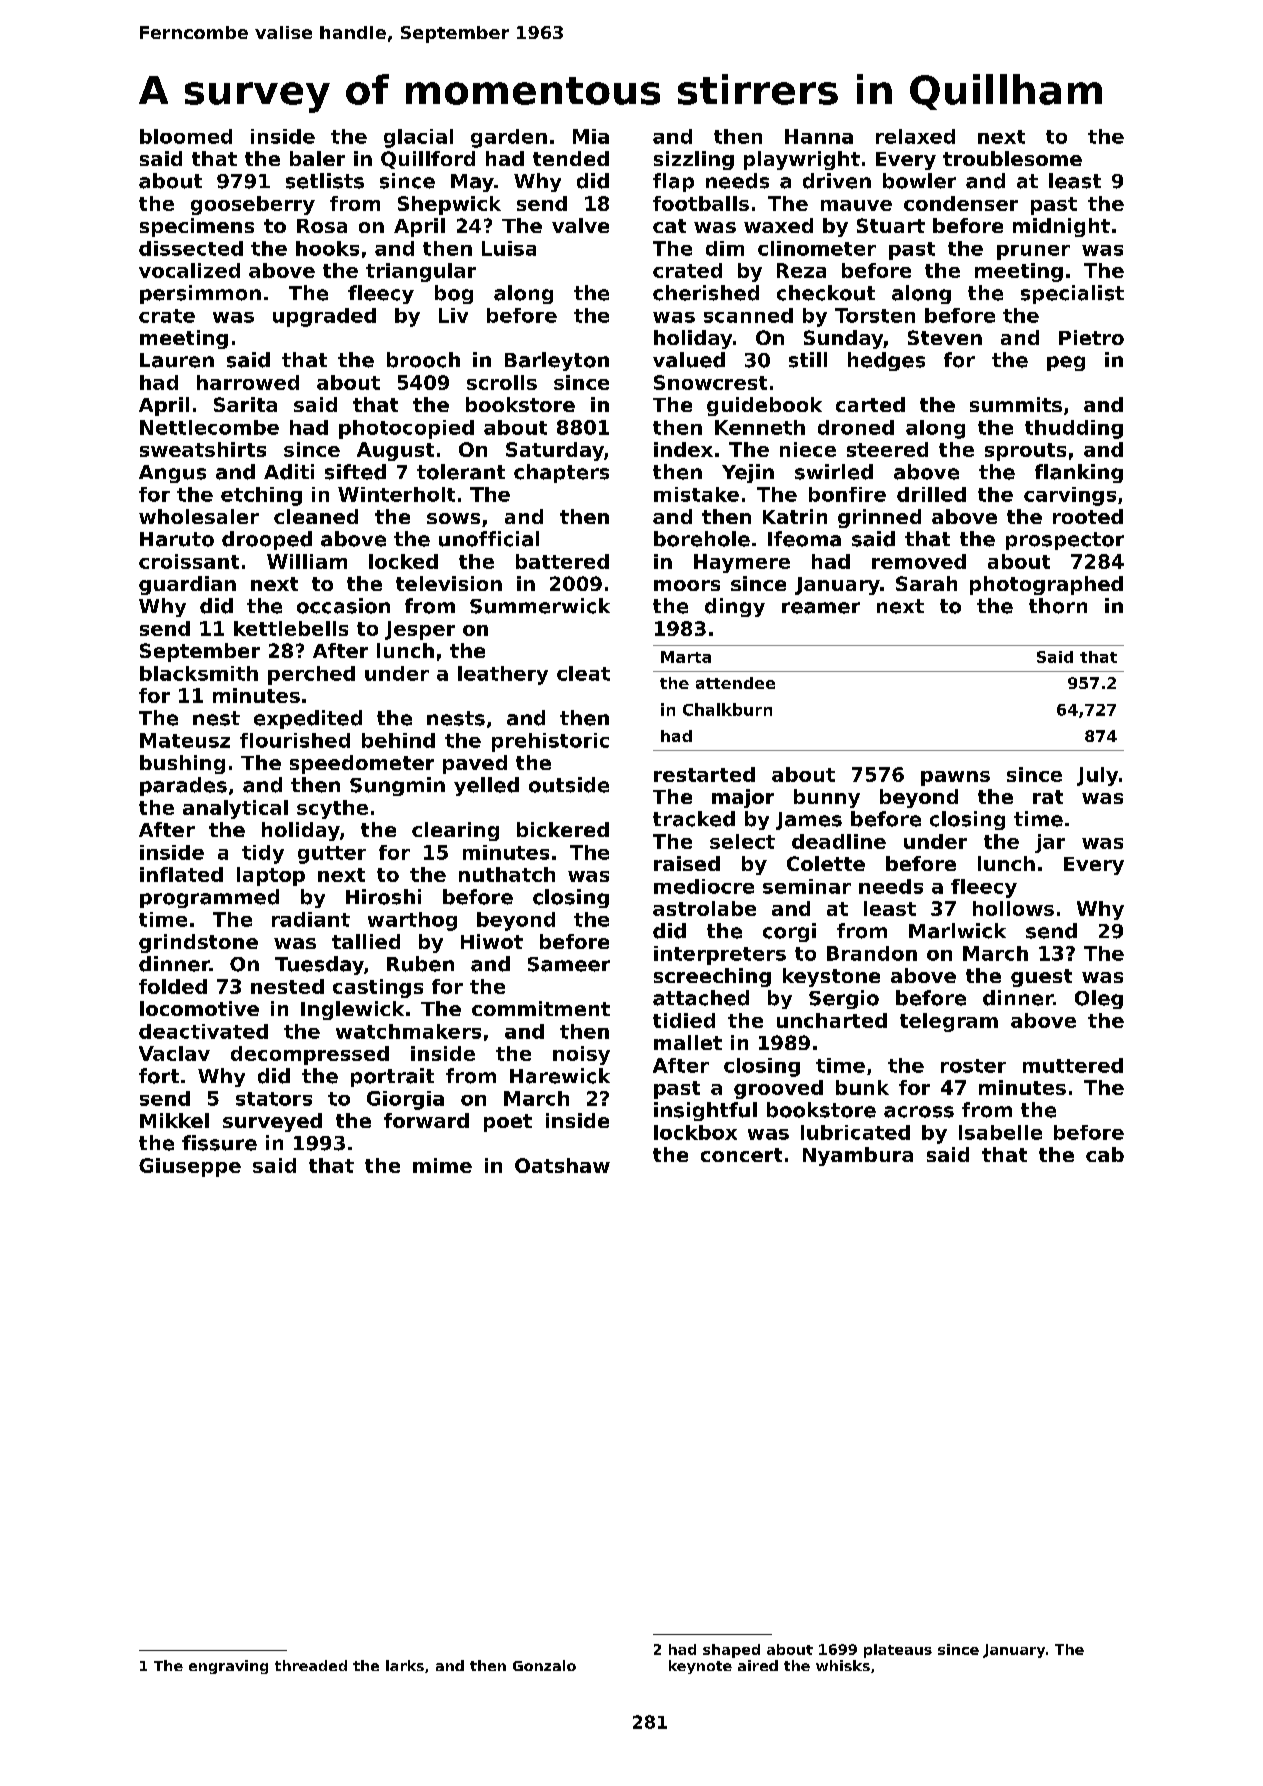 The height and width of the page is (1786, 1263). What do you see at coordinates (591, 136) in the page?
I see `Mia` at bounding box center [591, 136].
